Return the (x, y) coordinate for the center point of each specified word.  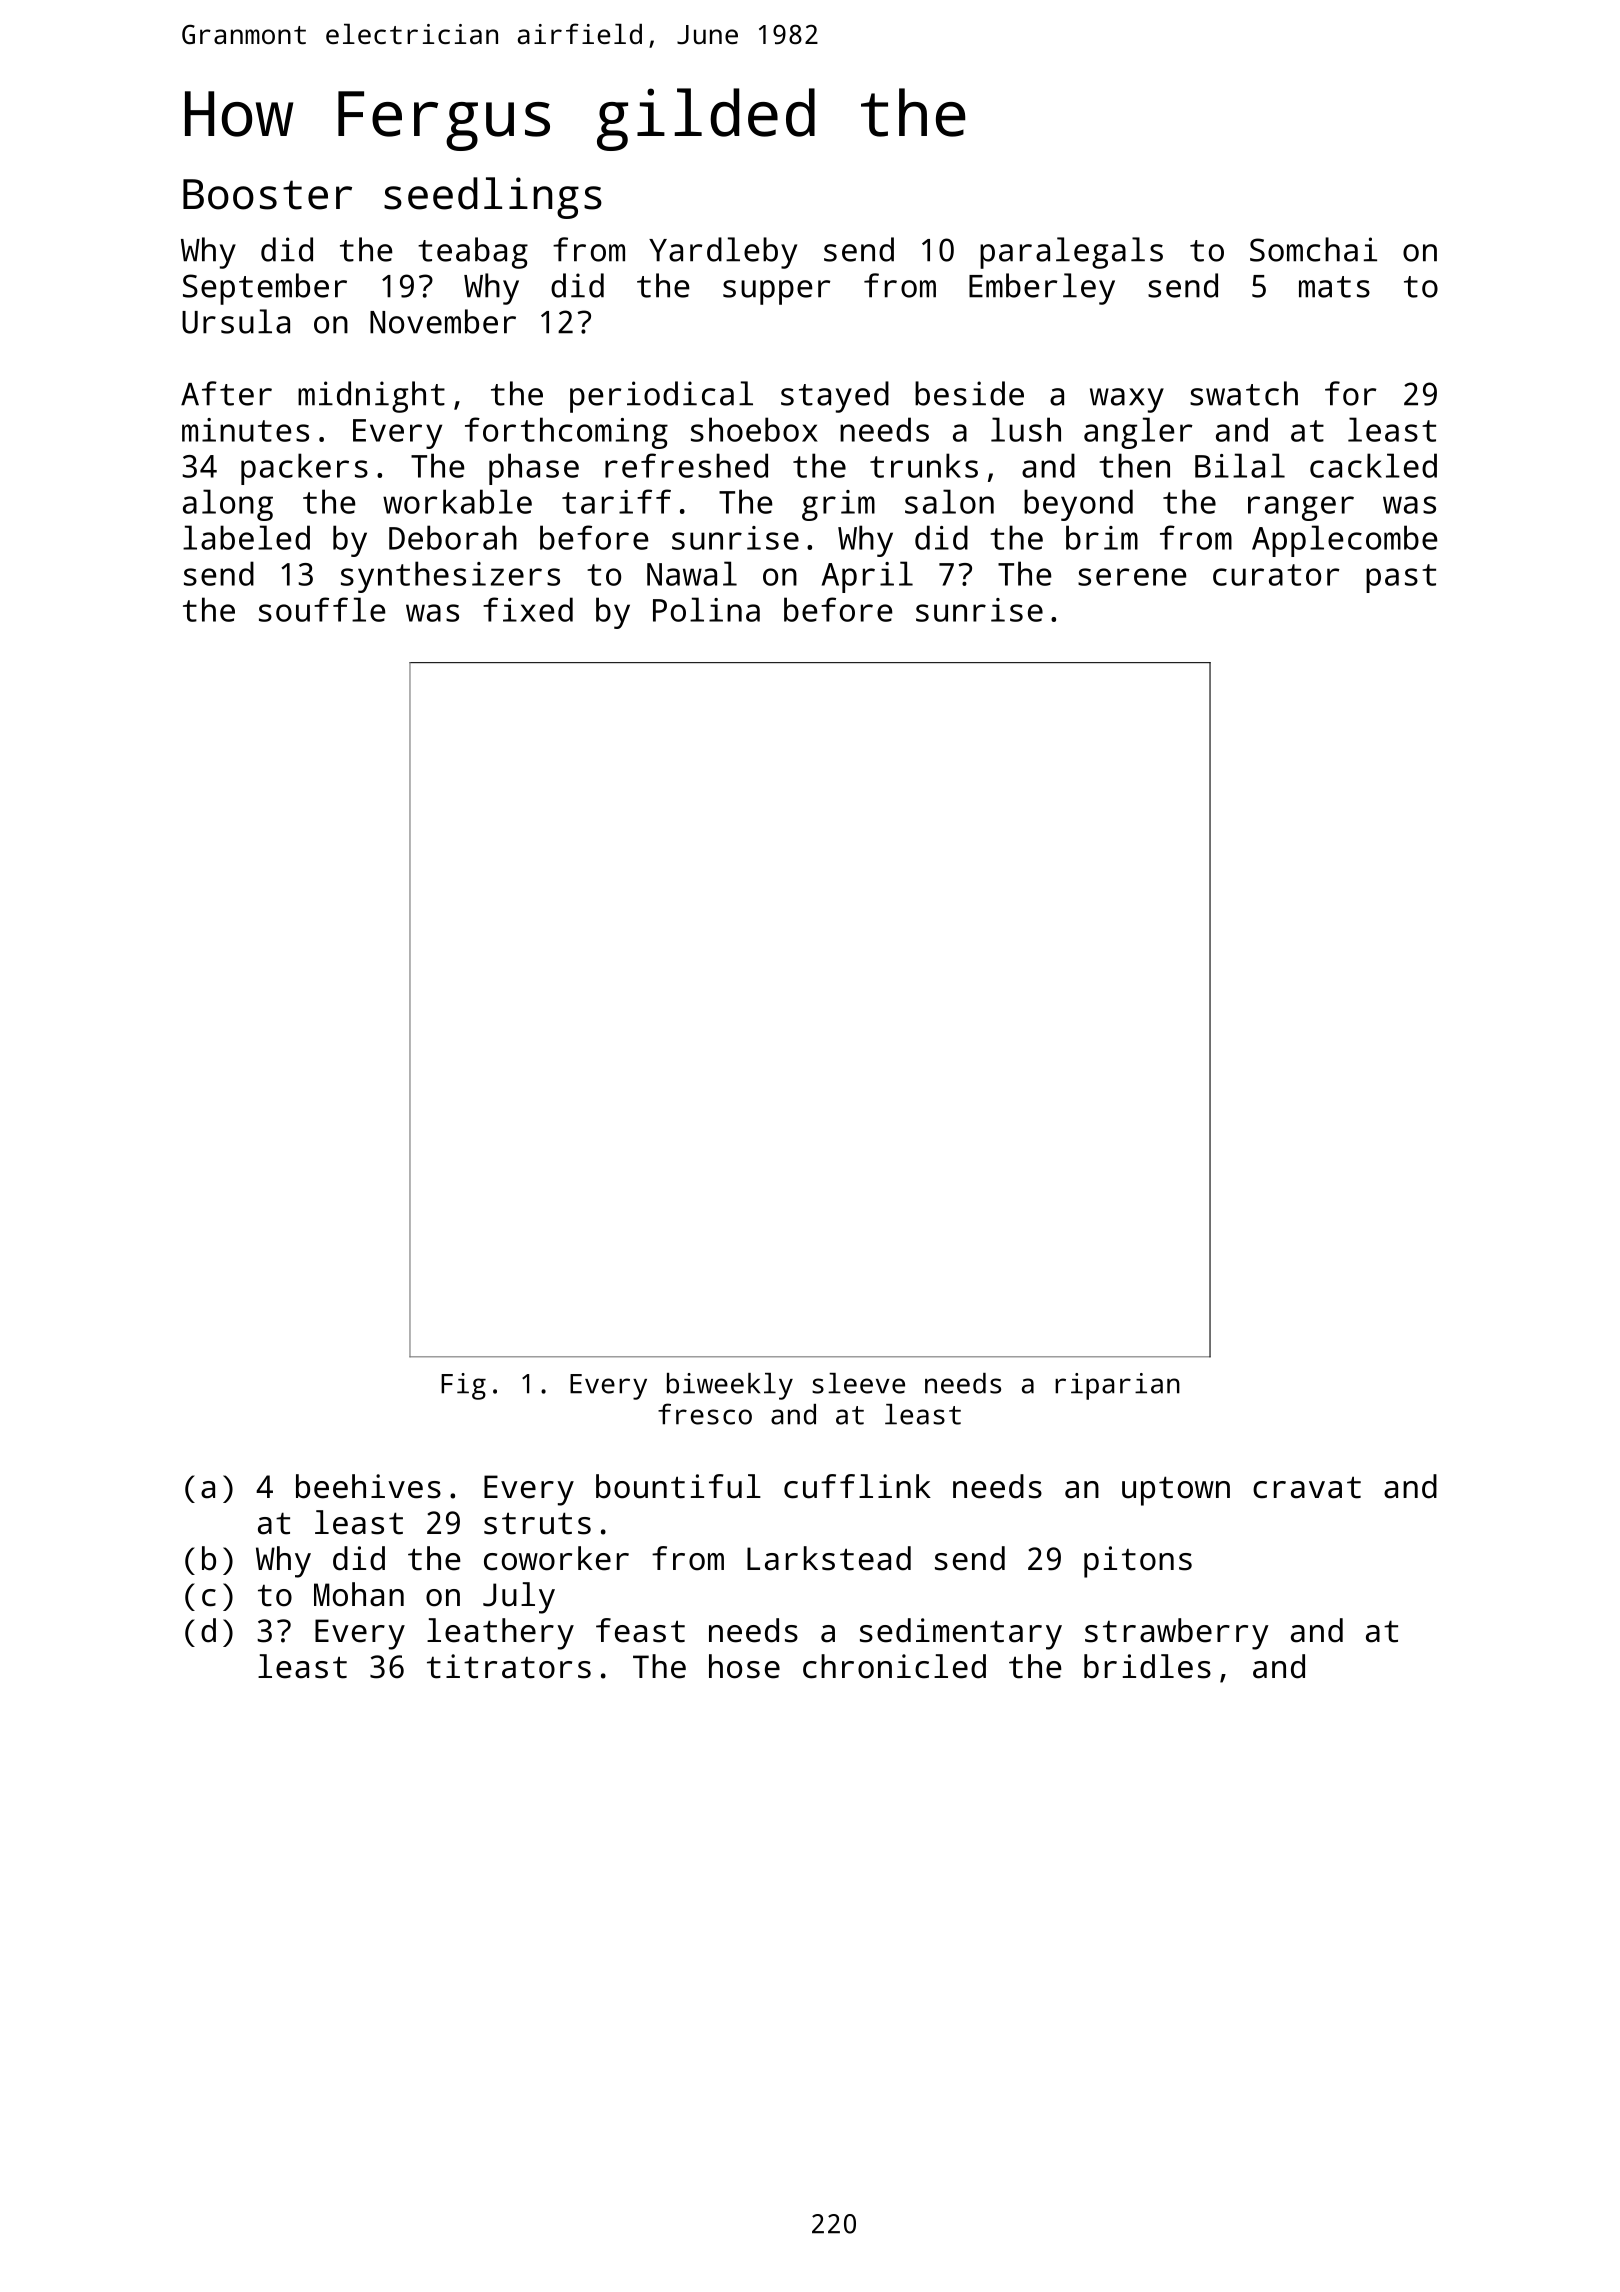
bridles (1147, 1666)
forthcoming (566, 433)
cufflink (857, 1486)
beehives (368, 1486)
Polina (706, 609)
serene (1132, 577)
